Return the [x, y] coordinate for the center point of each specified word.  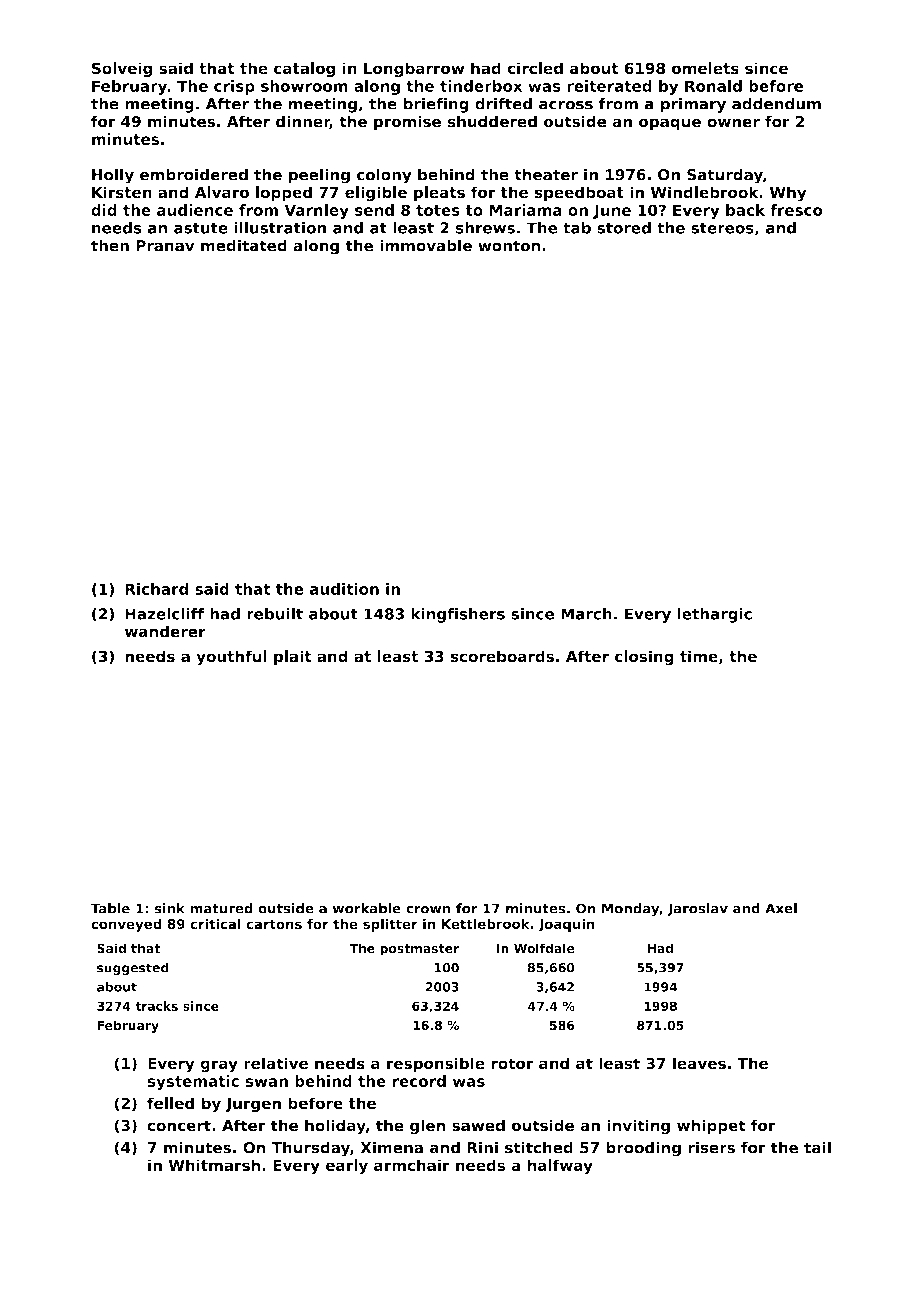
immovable [426, 245]
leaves [699, 1063]
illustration [280, 227]
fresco [796, 210]
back [745, 210]
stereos [722, 228]
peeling [319, 176]
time [699, 656]
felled [170, 1103]
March [586, 614]
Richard [156, 589]
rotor [512, 1064]
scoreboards [502, 656]
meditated [244, 245]
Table [110, 908]
